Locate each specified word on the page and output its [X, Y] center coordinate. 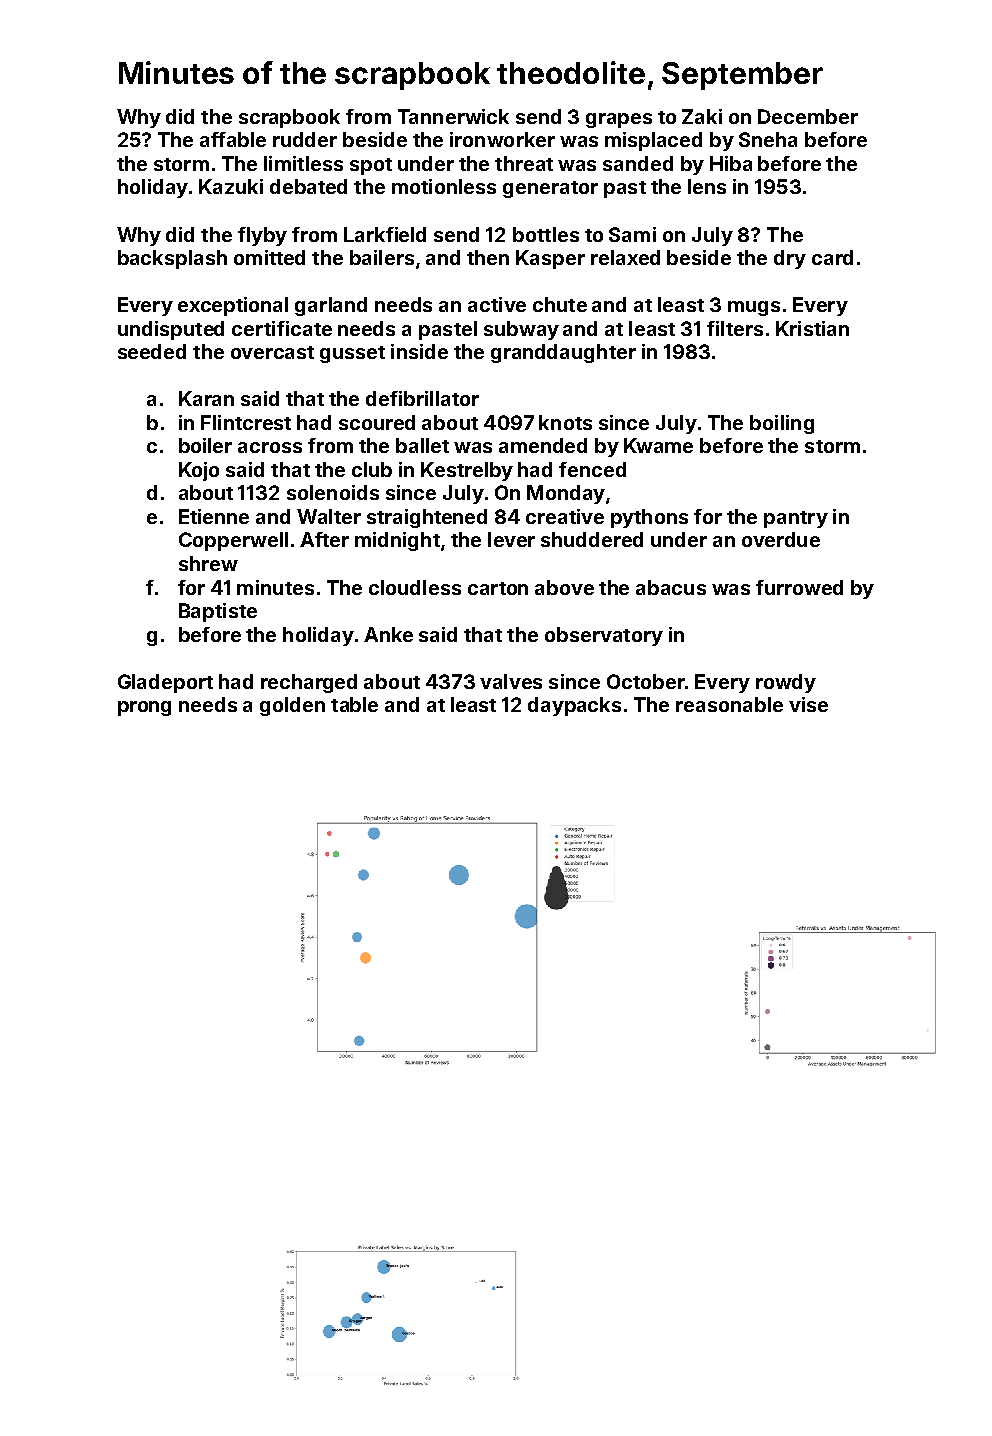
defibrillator [422, 398]
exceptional [233, 306]
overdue [781, 539]
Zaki [702, 116]
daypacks [574, 706]
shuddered [592, 539]
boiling [782, 424]
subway [521, 330]
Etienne [214, 516]
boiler [205, 445]
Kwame [658, 445]
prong [144, 708]
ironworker [502, 139]
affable [233, 139]
